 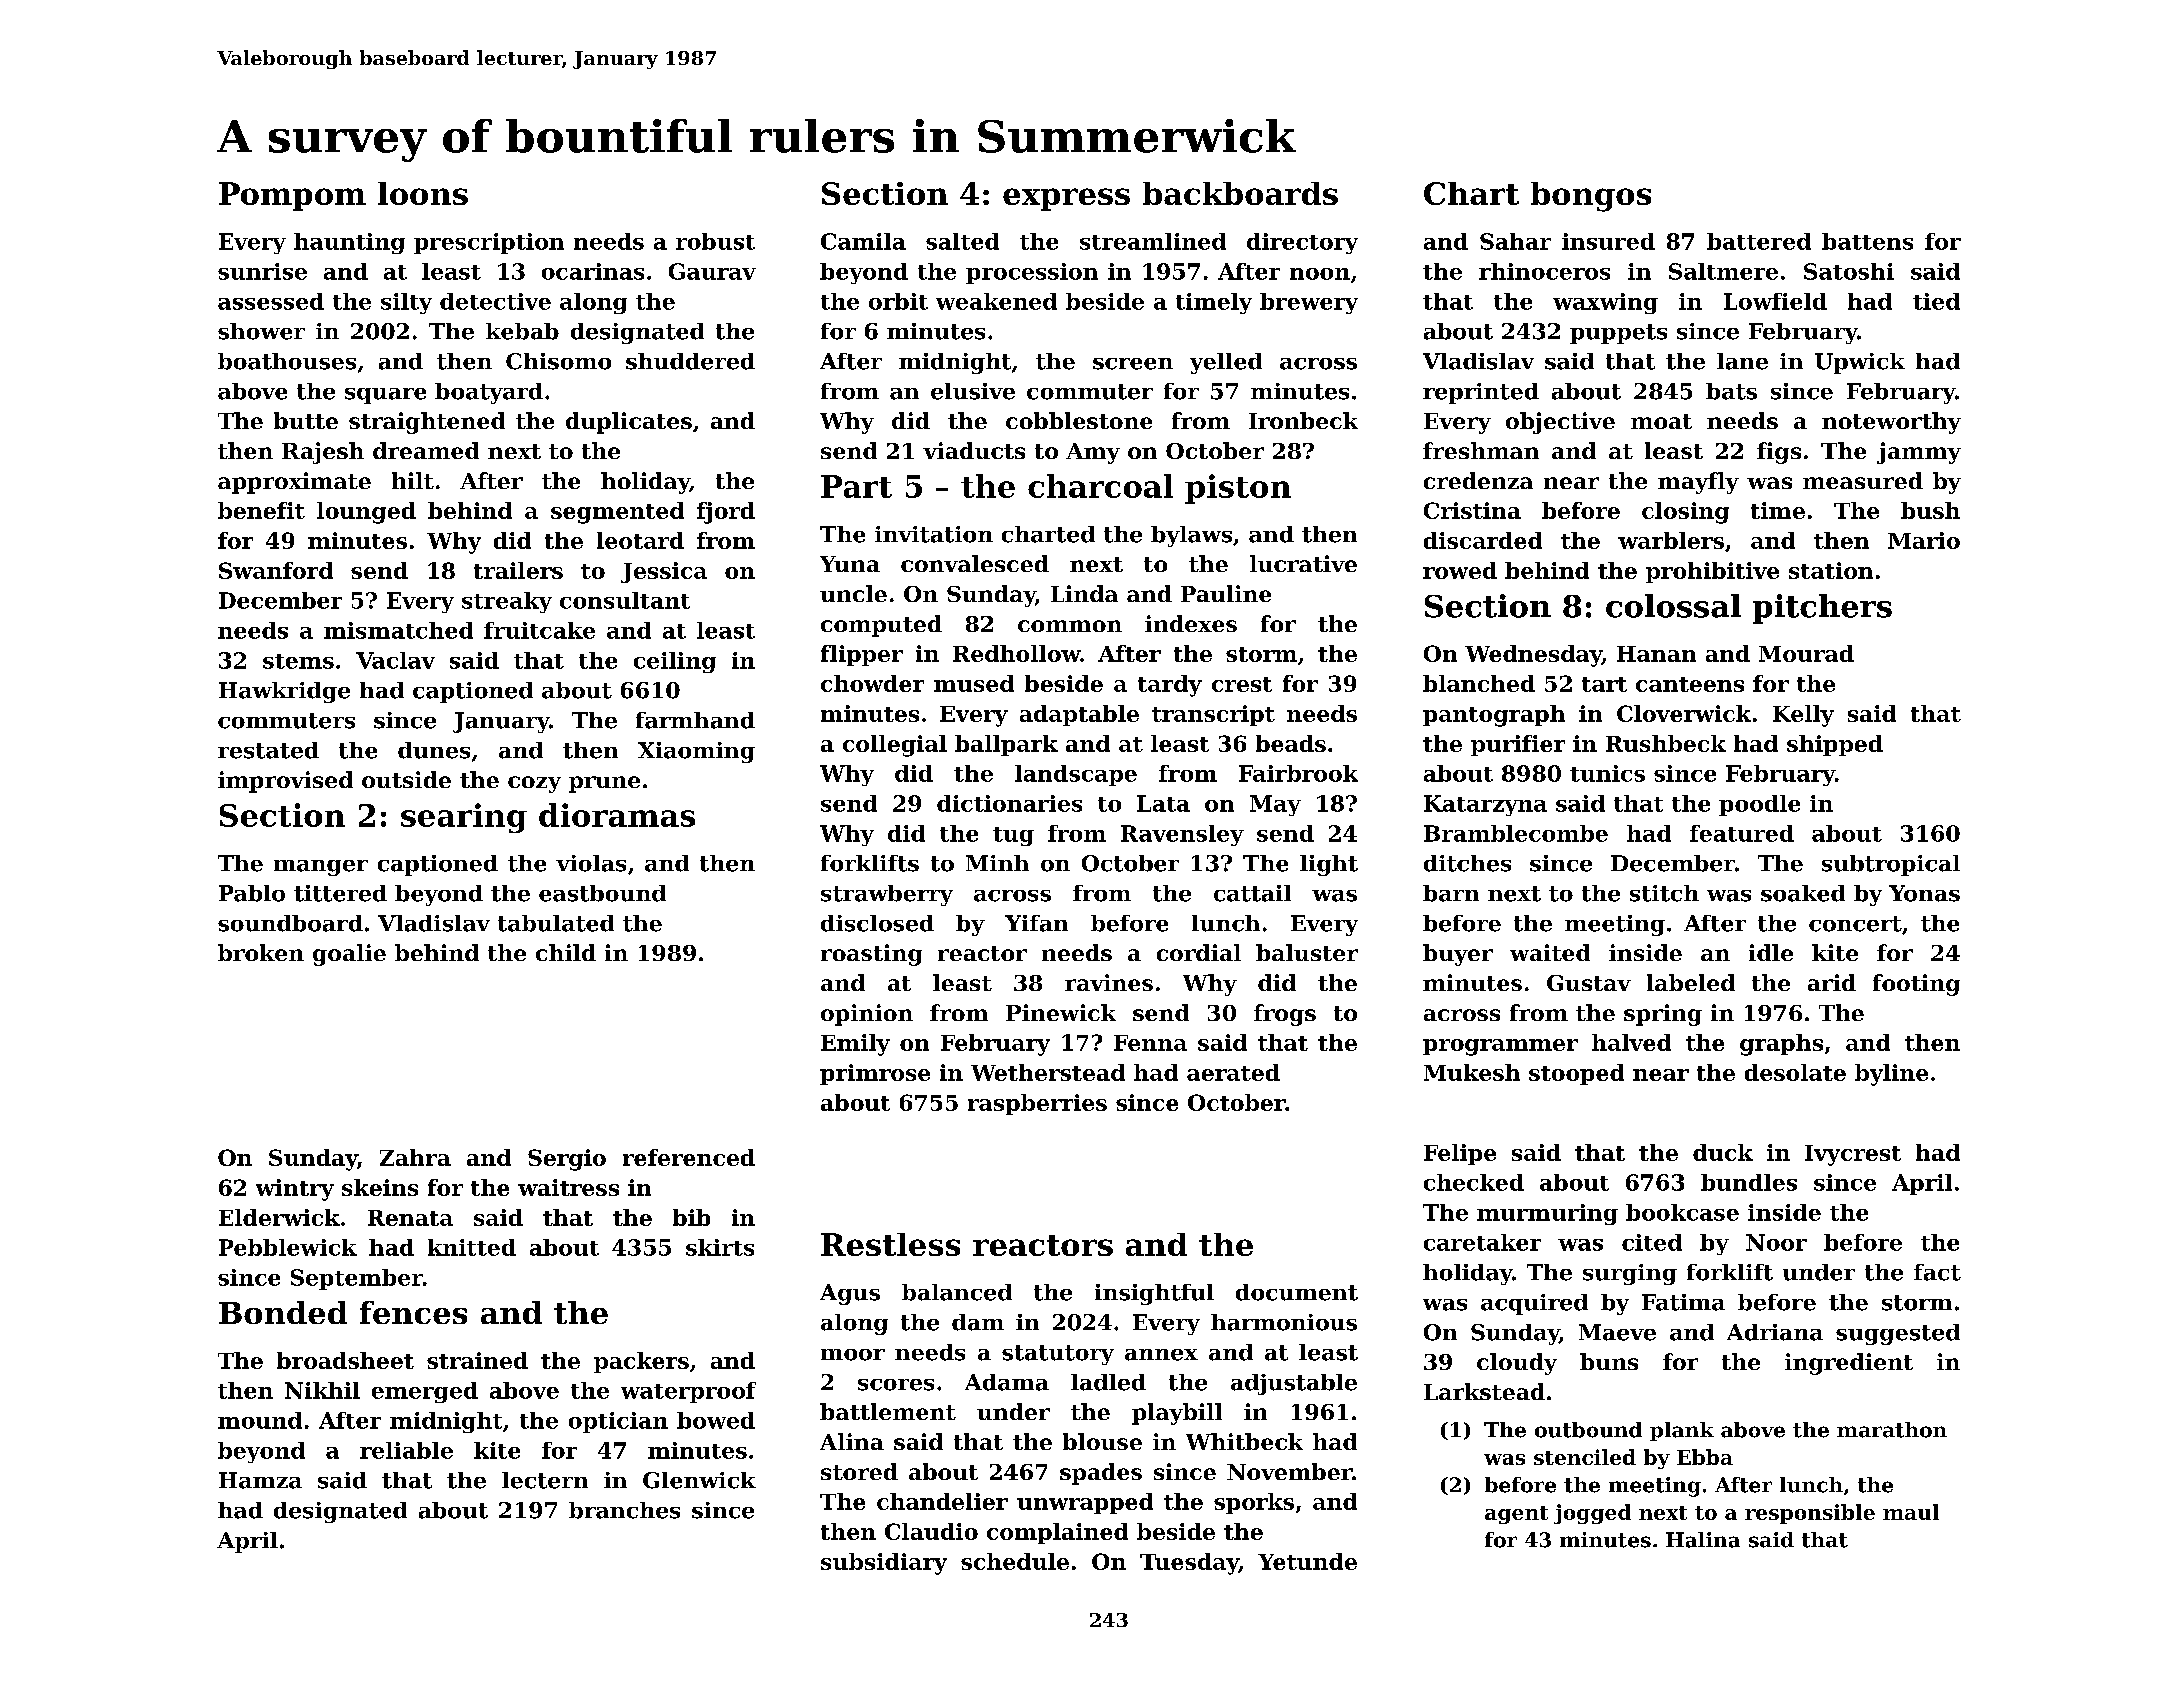 What do you see at coordinates (1066, 199) in the image?
I see `express` at bounding box center [1066, 199].
